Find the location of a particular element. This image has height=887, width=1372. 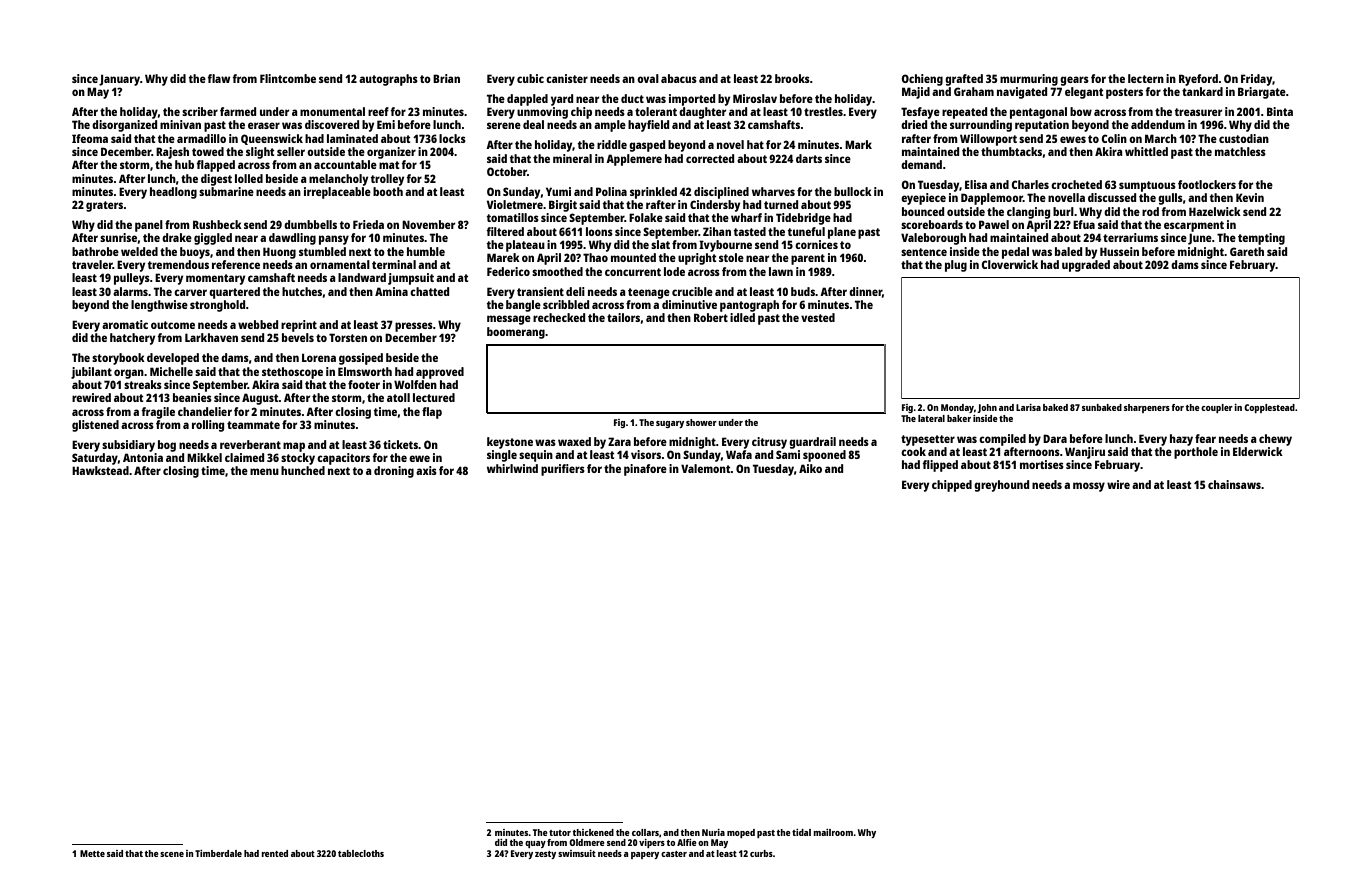

jubilant is located at coordinates (91, 373).
